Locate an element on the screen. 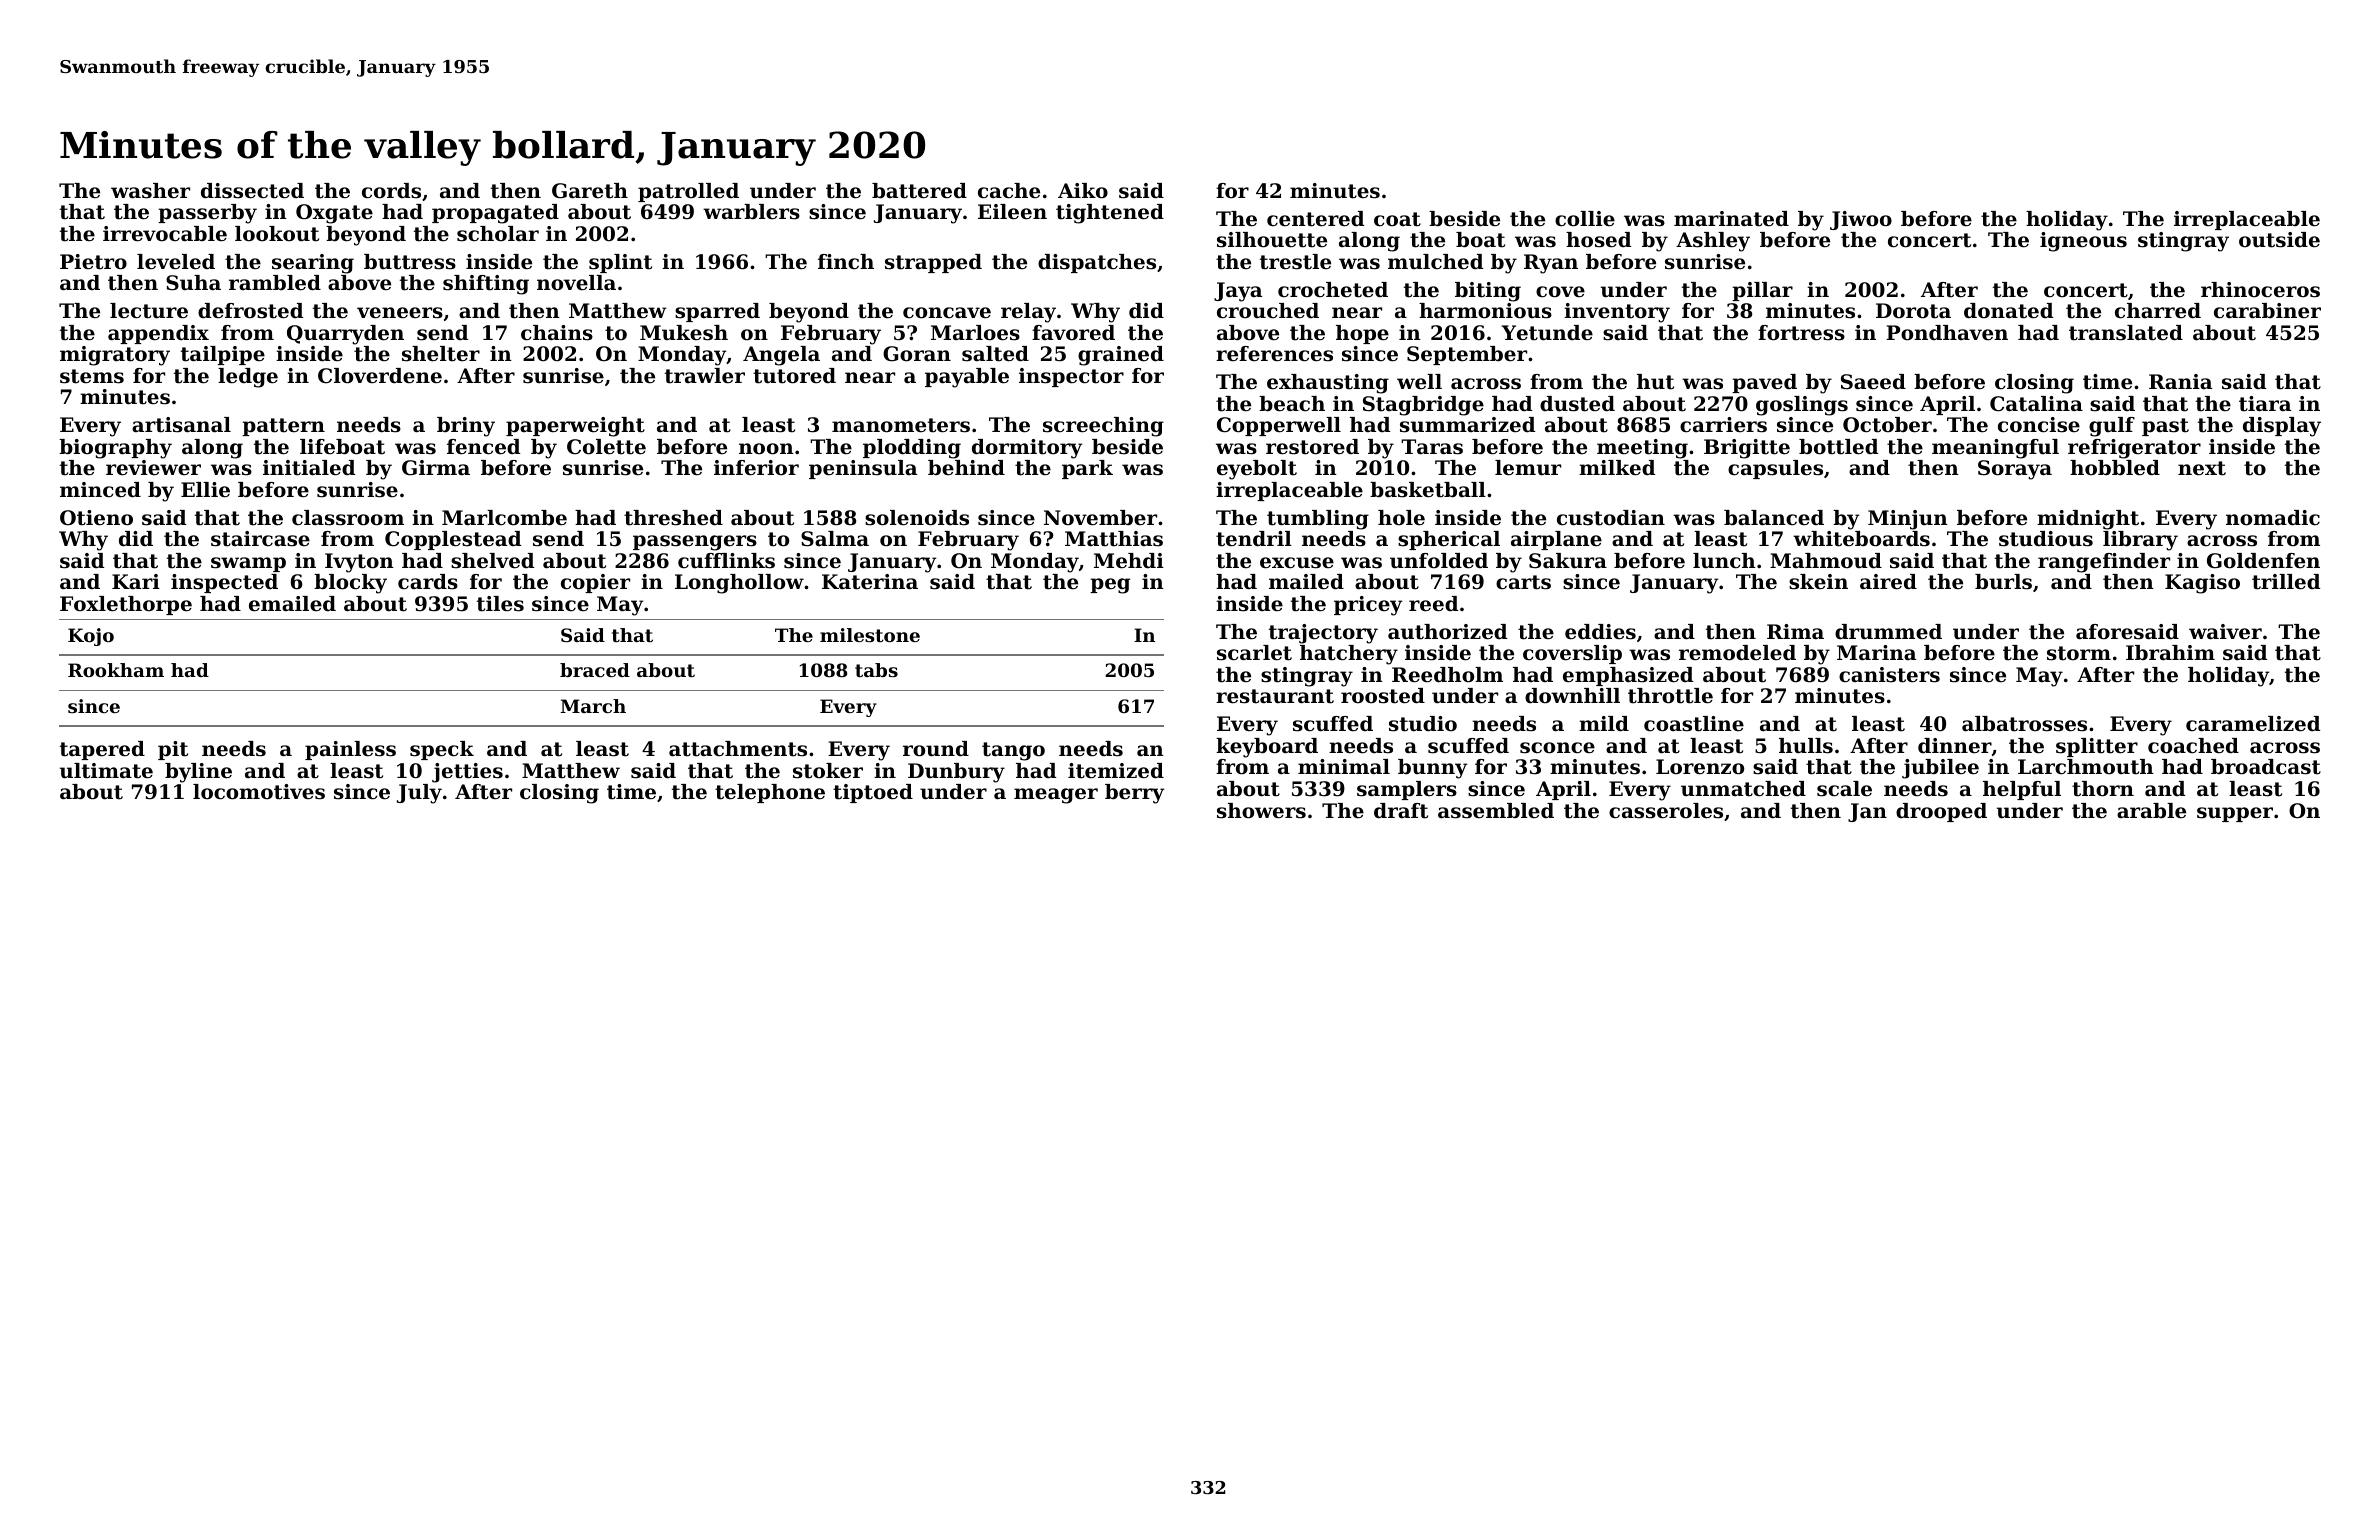  shelter is located at coordinates (441, 354).
